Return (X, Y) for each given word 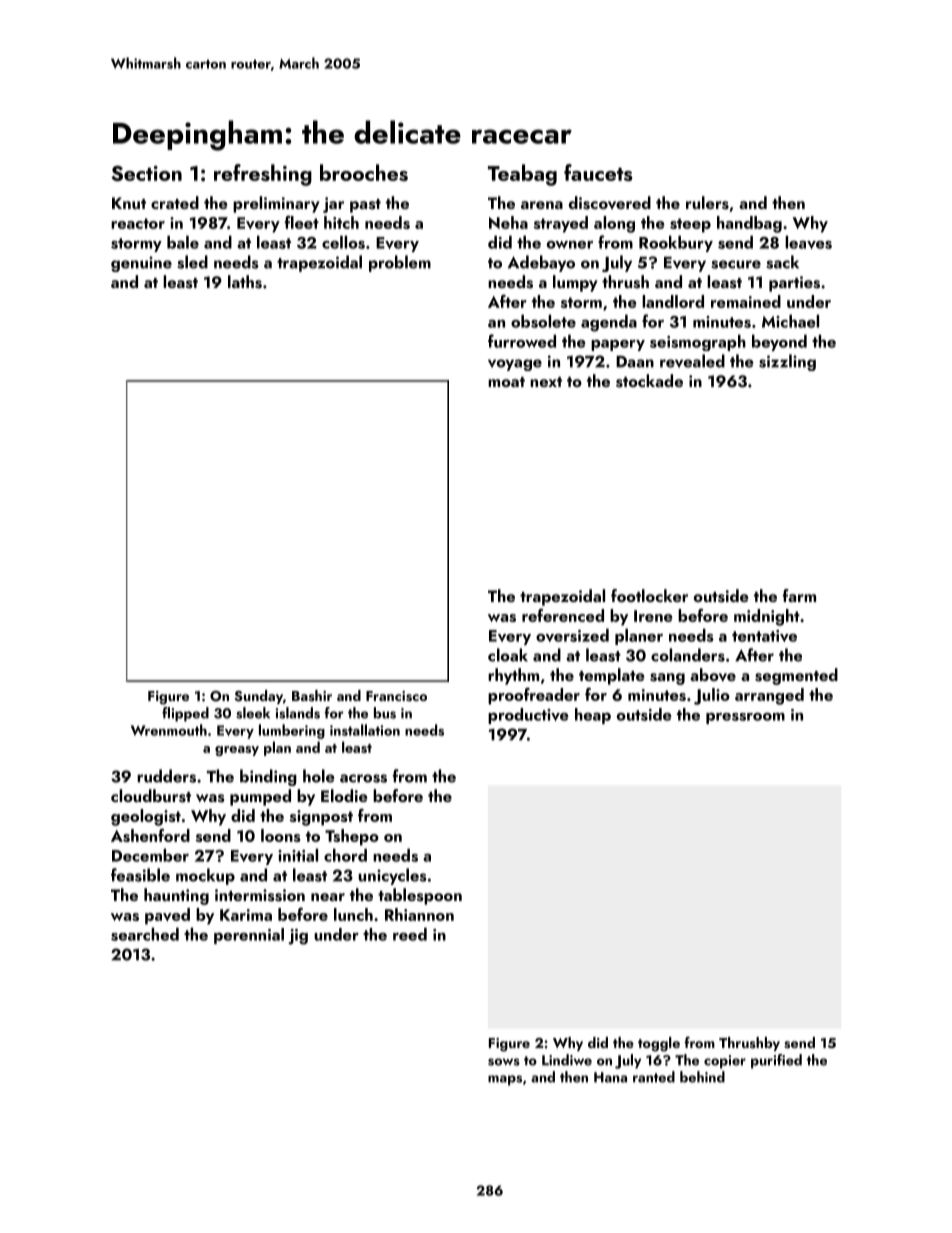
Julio (712, 696)
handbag (749, 224)
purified (776, 1061)
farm (799, 595)
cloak (508, 655)
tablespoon (420, 896)
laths (245, 282)
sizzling (787, 362)
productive (528, 716)
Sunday (259, 697)
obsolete (543, 321)
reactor (138, 223)
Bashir (312, 695)
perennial (249, 936)
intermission (260, 895)
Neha (508, 222)
